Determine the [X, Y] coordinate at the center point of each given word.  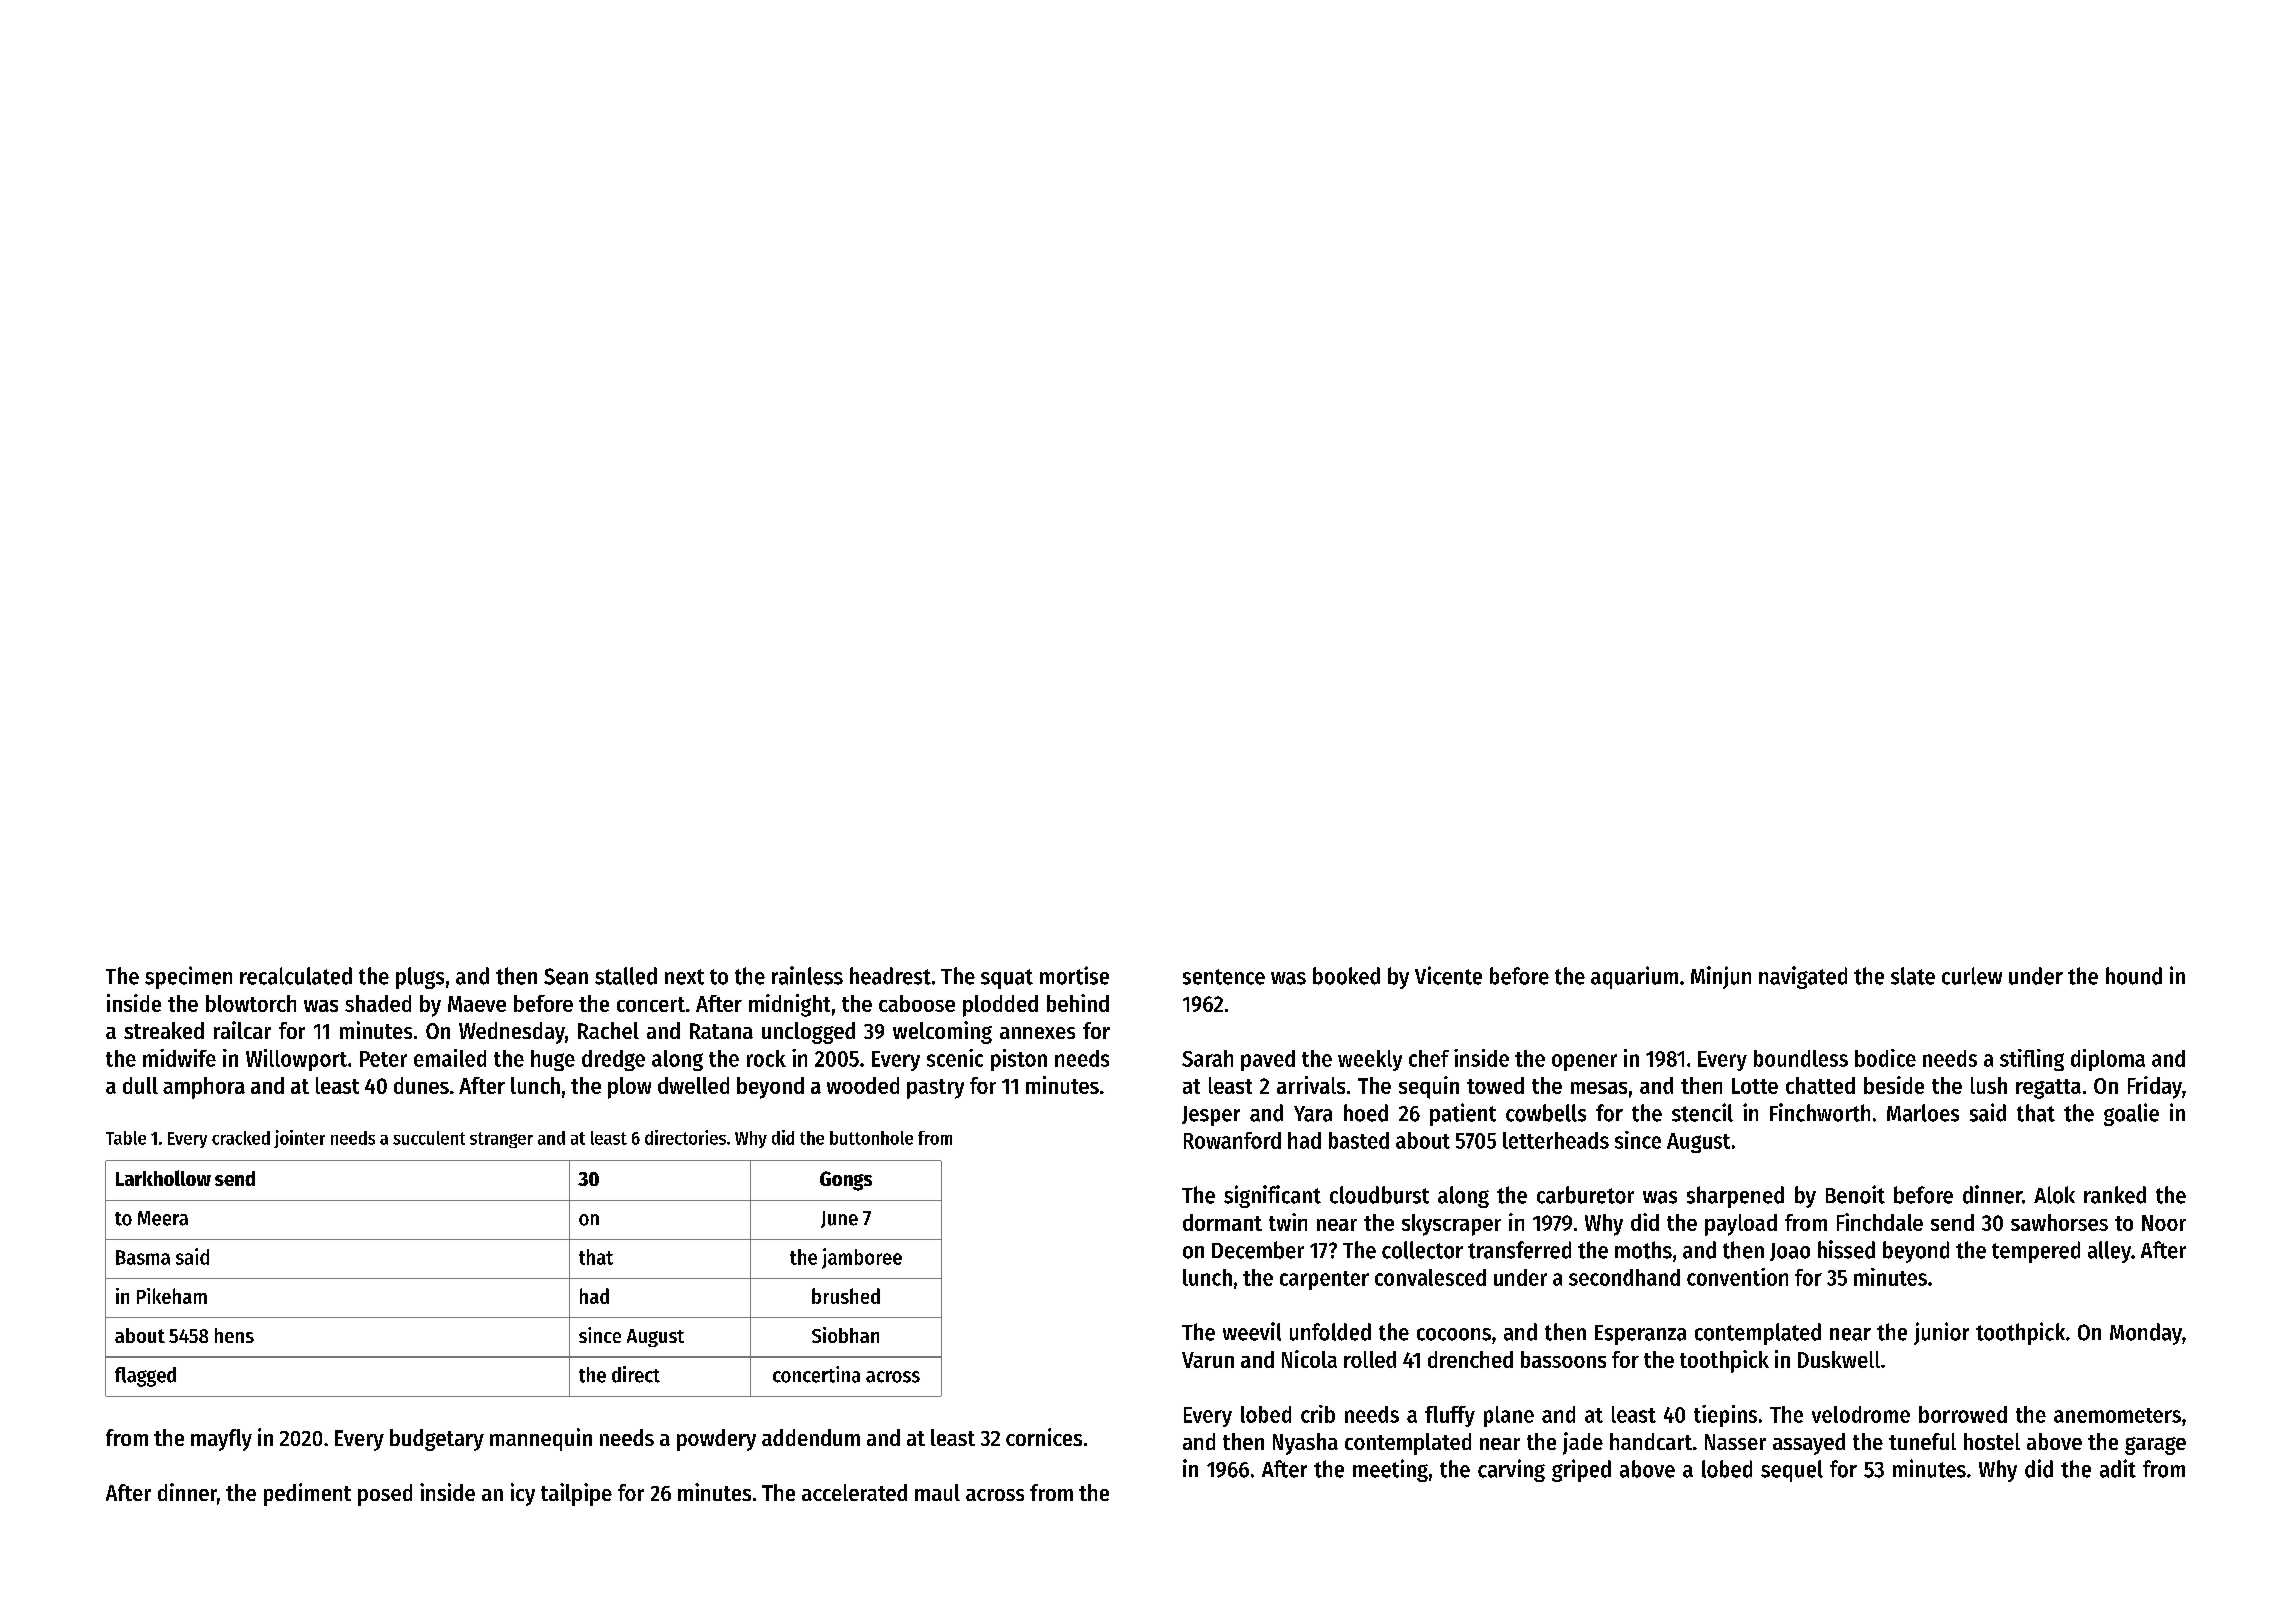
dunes [421, 1085]
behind [1078, 1003]
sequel [1792, 1471]
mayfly [221, 1440]
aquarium [1634, 977]
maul [937, 1492]
